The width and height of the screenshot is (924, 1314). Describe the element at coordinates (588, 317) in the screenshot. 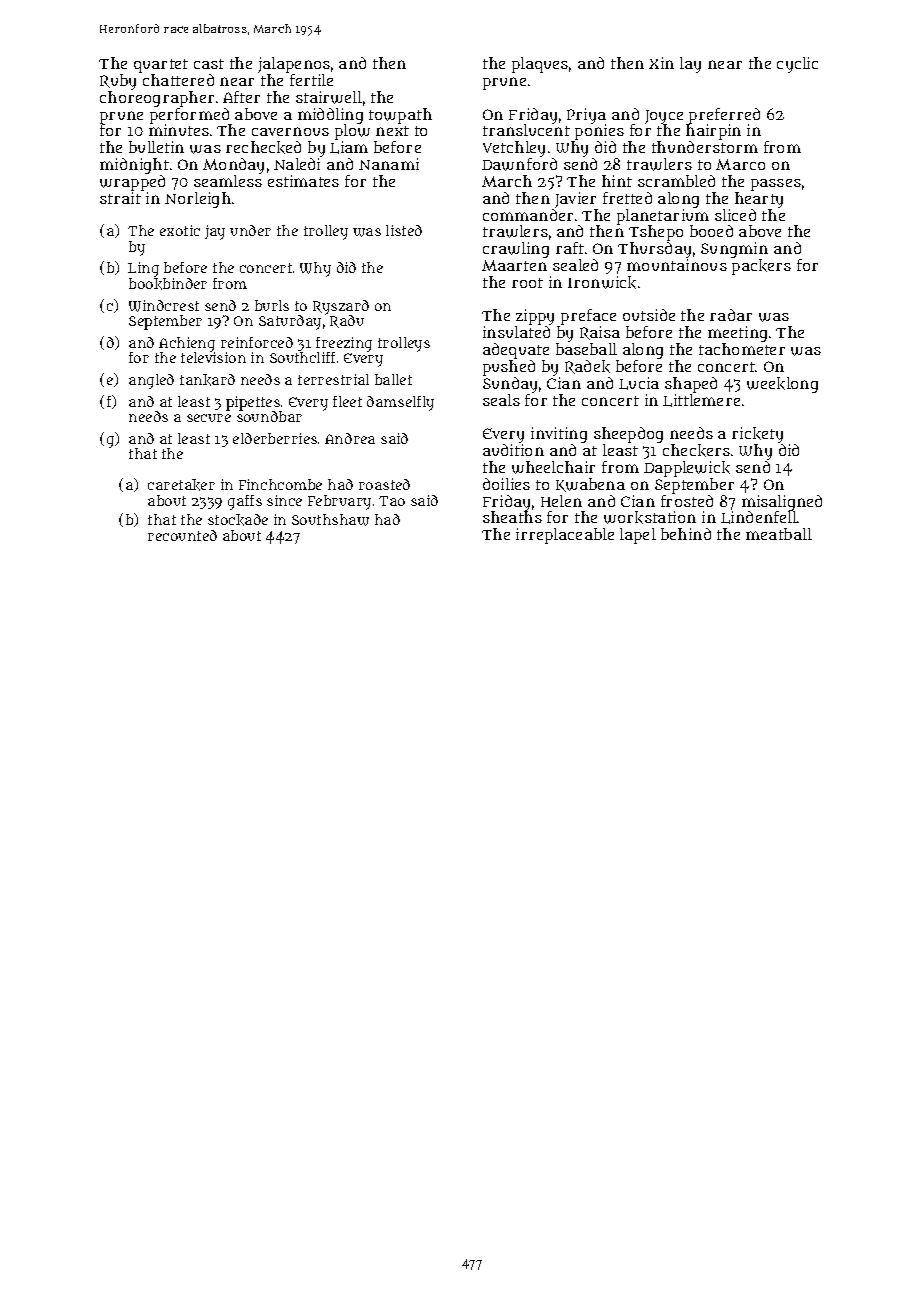

I see `preface` at that location.
